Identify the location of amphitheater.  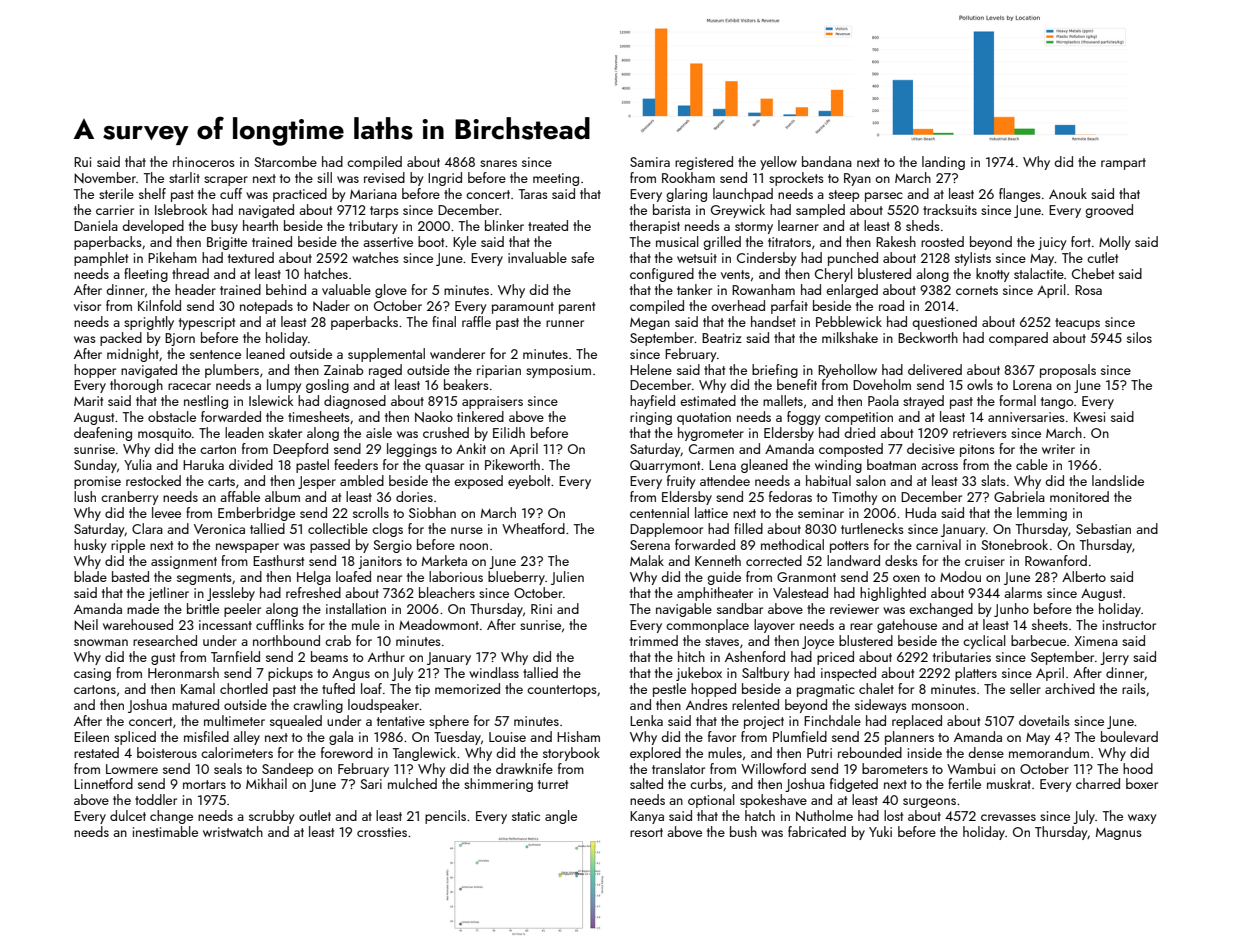
(715, 594).
